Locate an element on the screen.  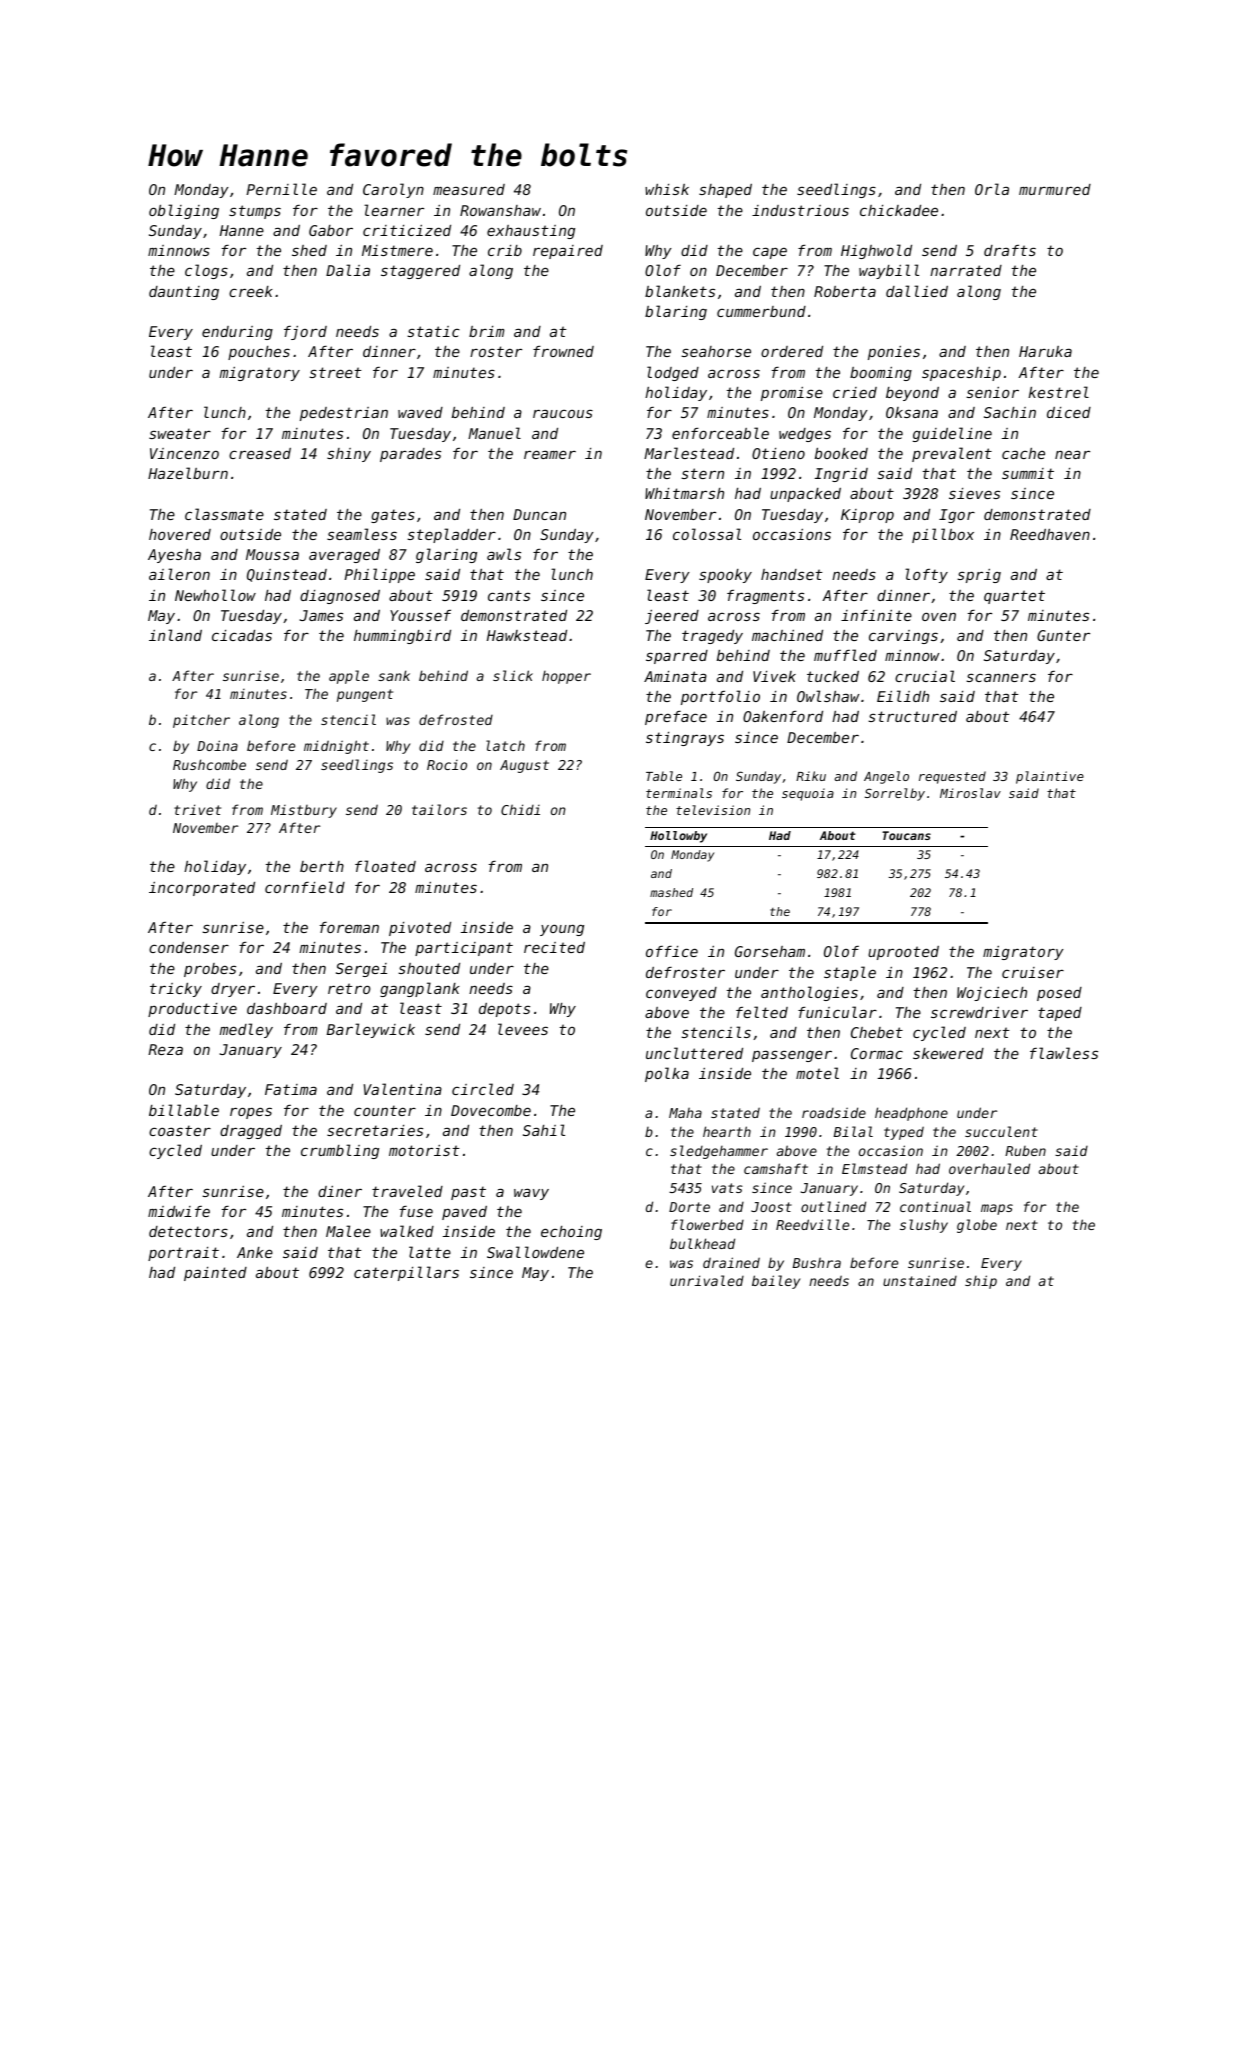
probes is located at coordinates (210, 970).
